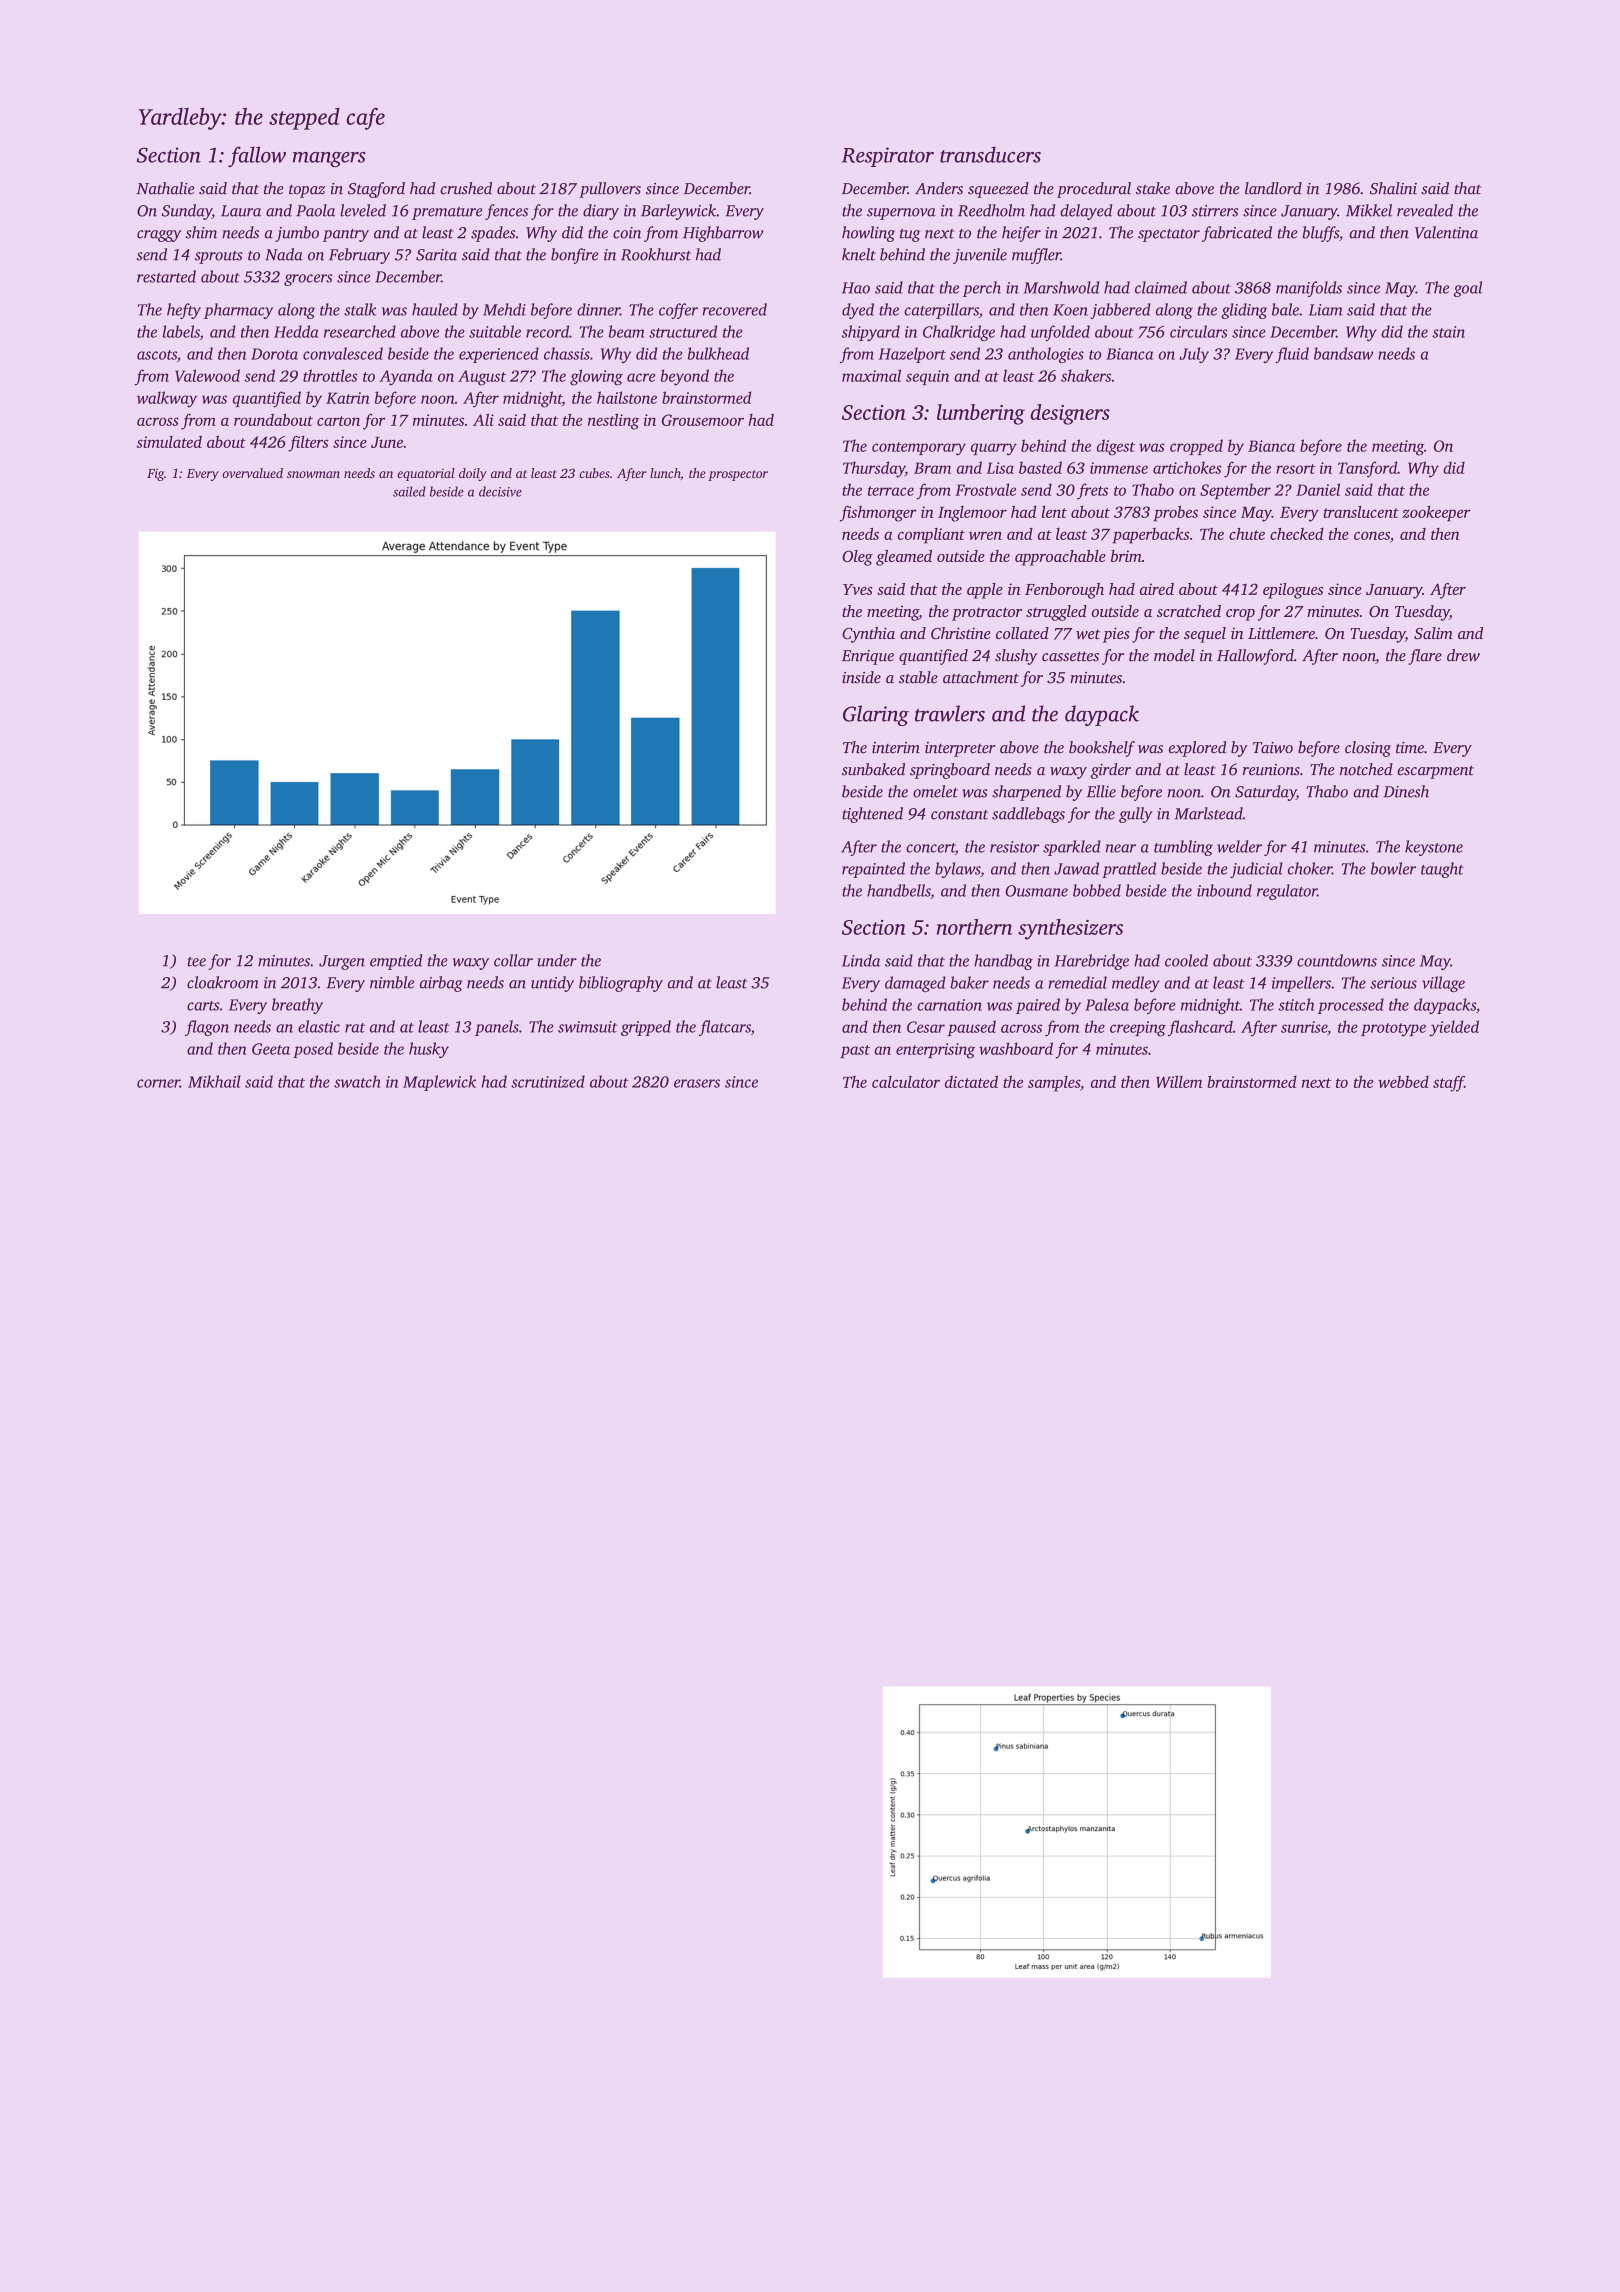 The image size is (1620, 2292). I want to click on shakers, so click(1086, 375).
